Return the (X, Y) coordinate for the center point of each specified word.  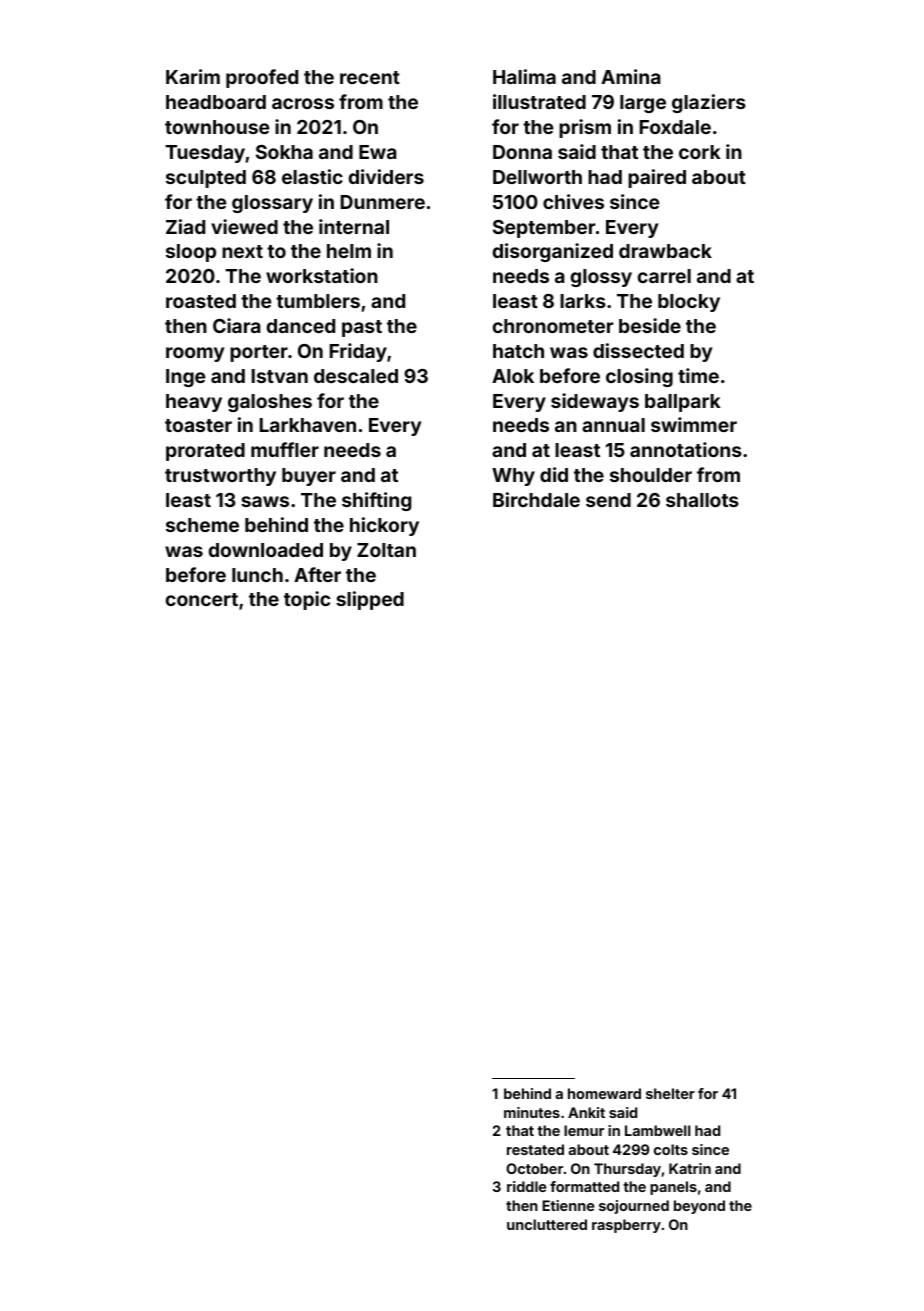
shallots (702, 500)
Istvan (280, 376)
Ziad (185, 226)
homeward (604, 1093)
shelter (670, 1093)
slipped (370, 600)
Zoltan (386, 550)
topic (307, 600)
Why (513, 477)
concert (202, 599)
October (534, 1168)
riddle (527, 1186)
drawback (665, 251)
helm (349, 251)
